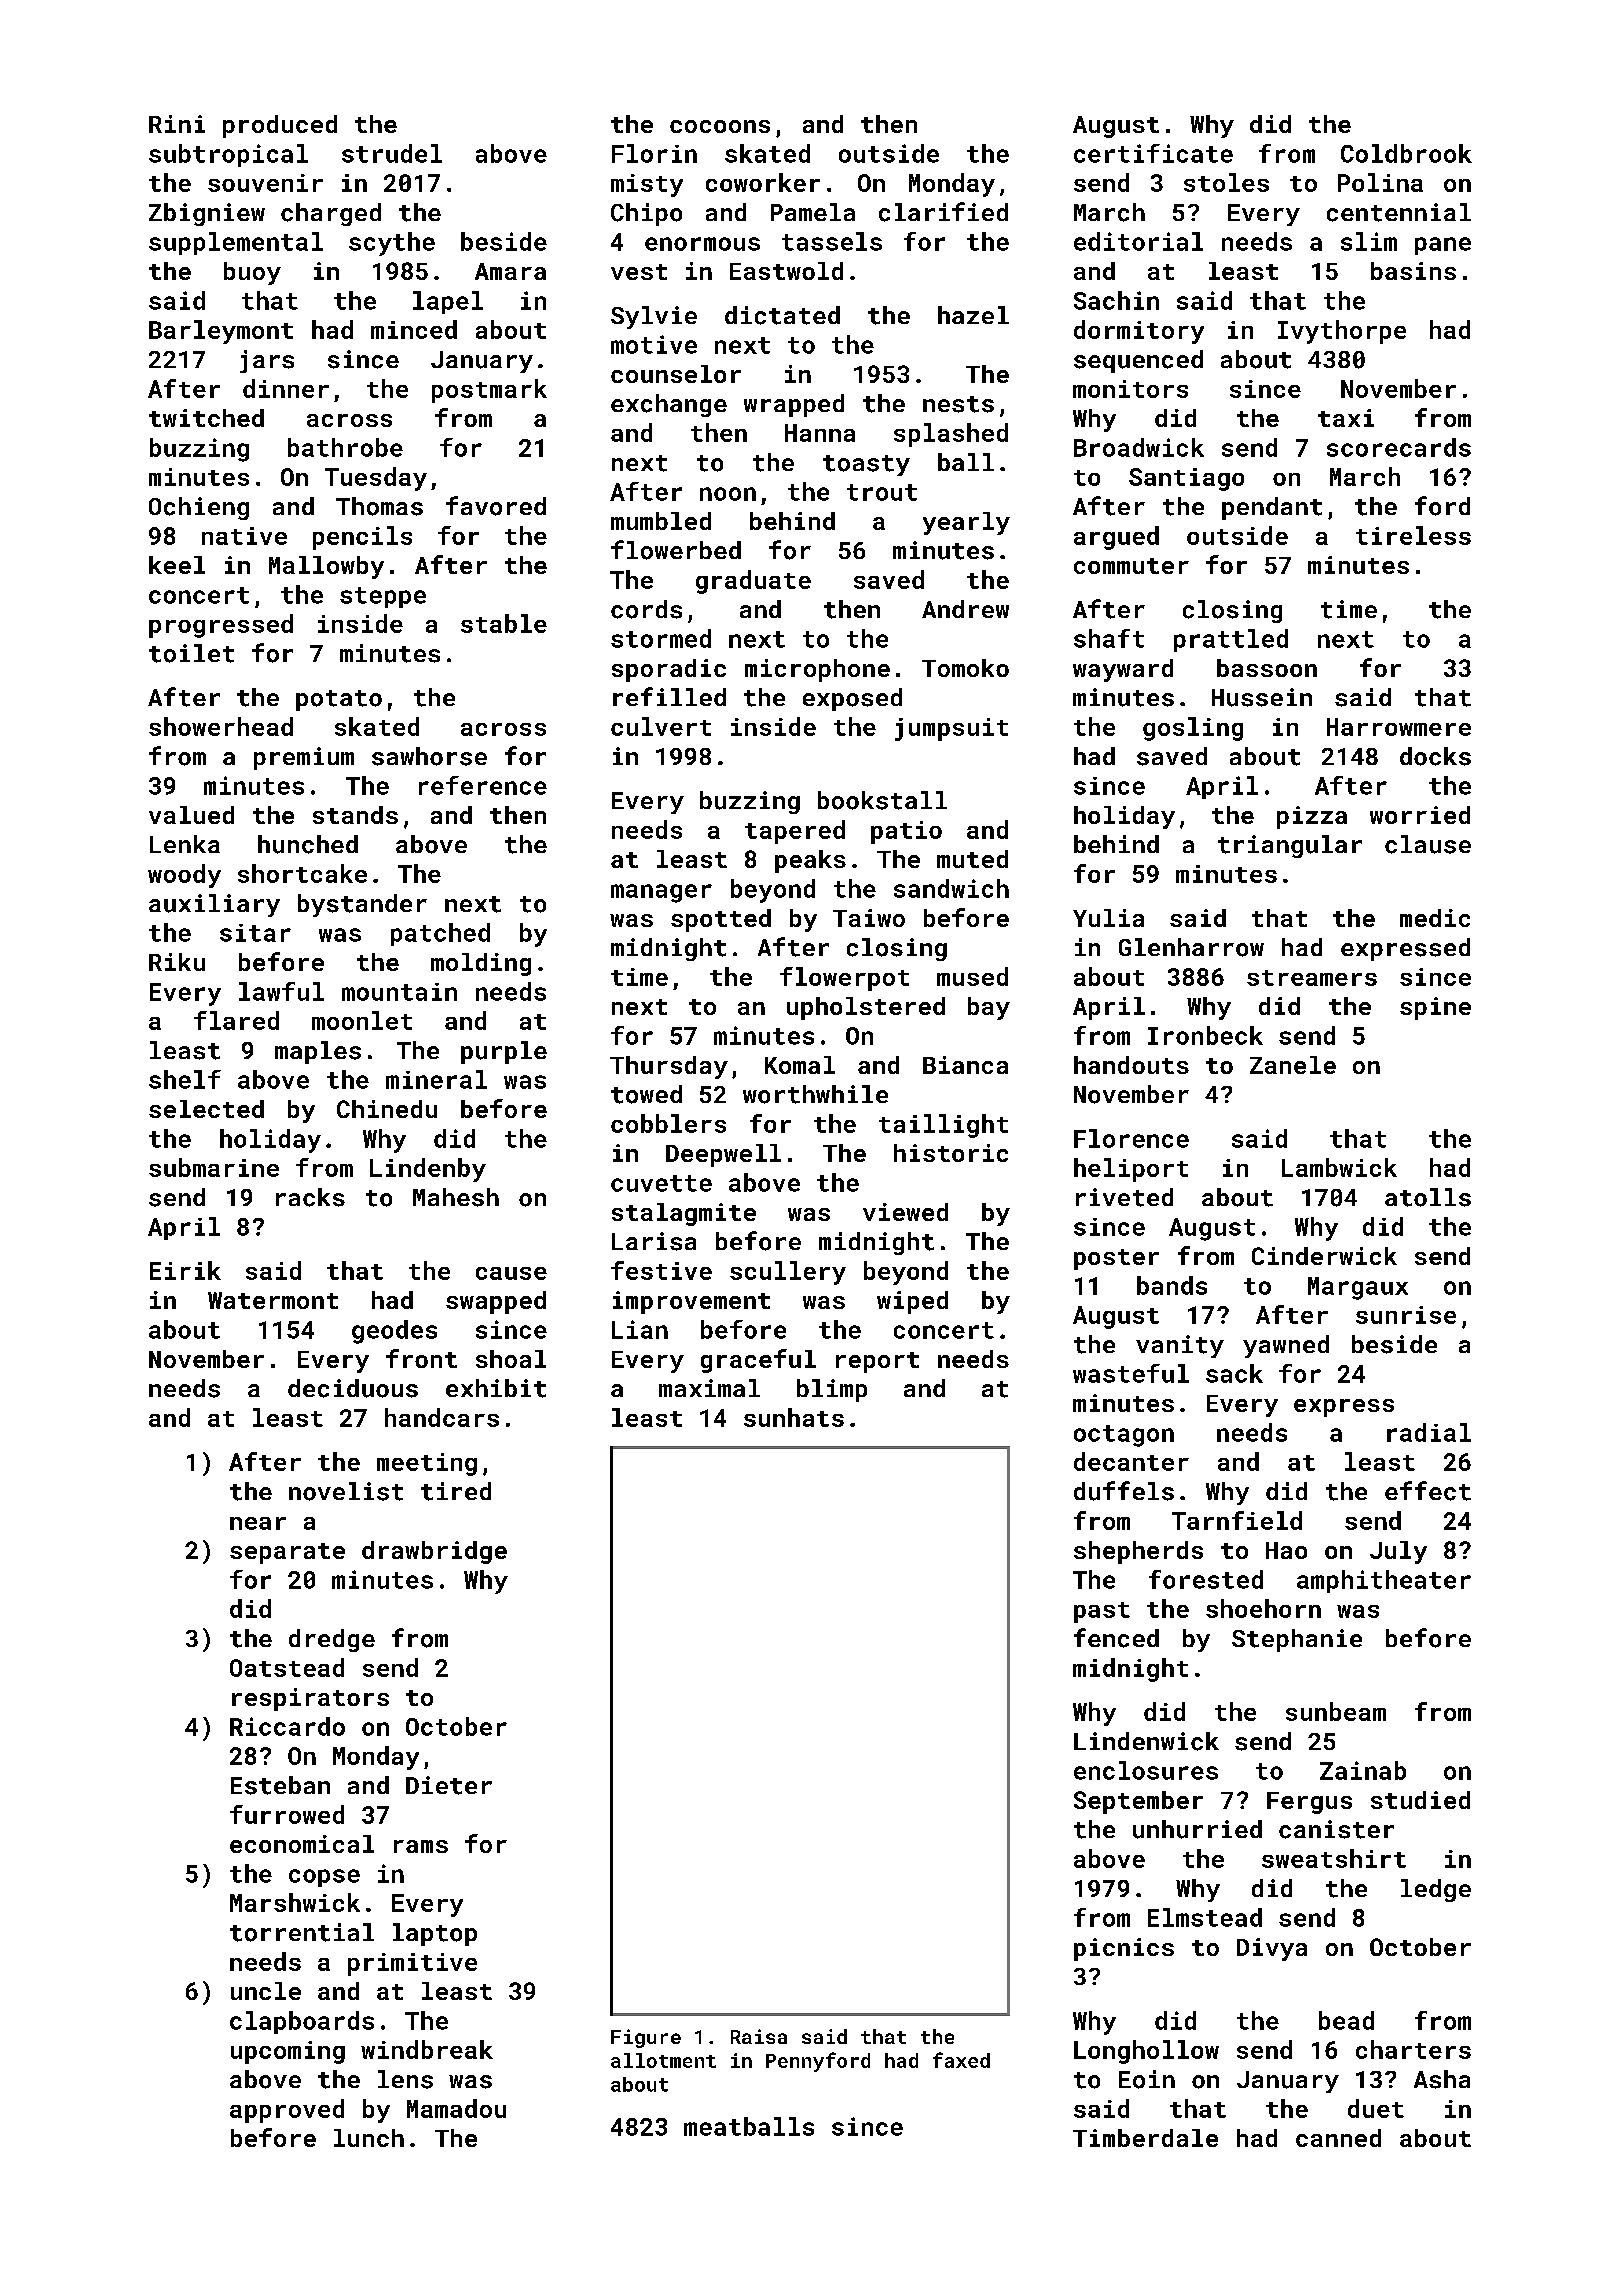 The image size is (1620, 2292). What do you see at coordinates (449, 1785) in the screenshot?
I see `Dieter` at bounding box center [449, 1785].
